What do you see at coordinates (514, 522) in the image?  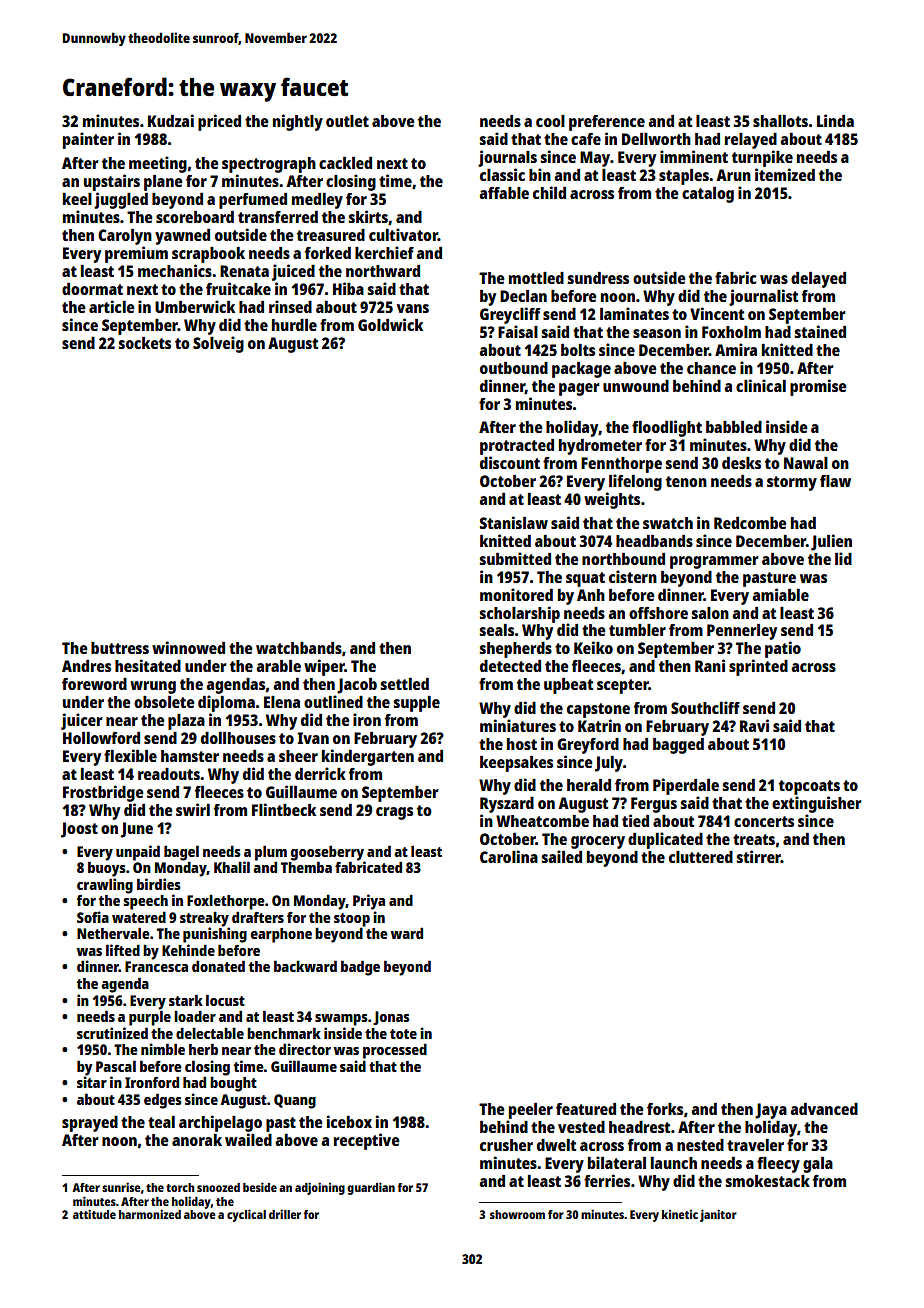 I see `Stanislaw` at bounding box center [514, 522].
